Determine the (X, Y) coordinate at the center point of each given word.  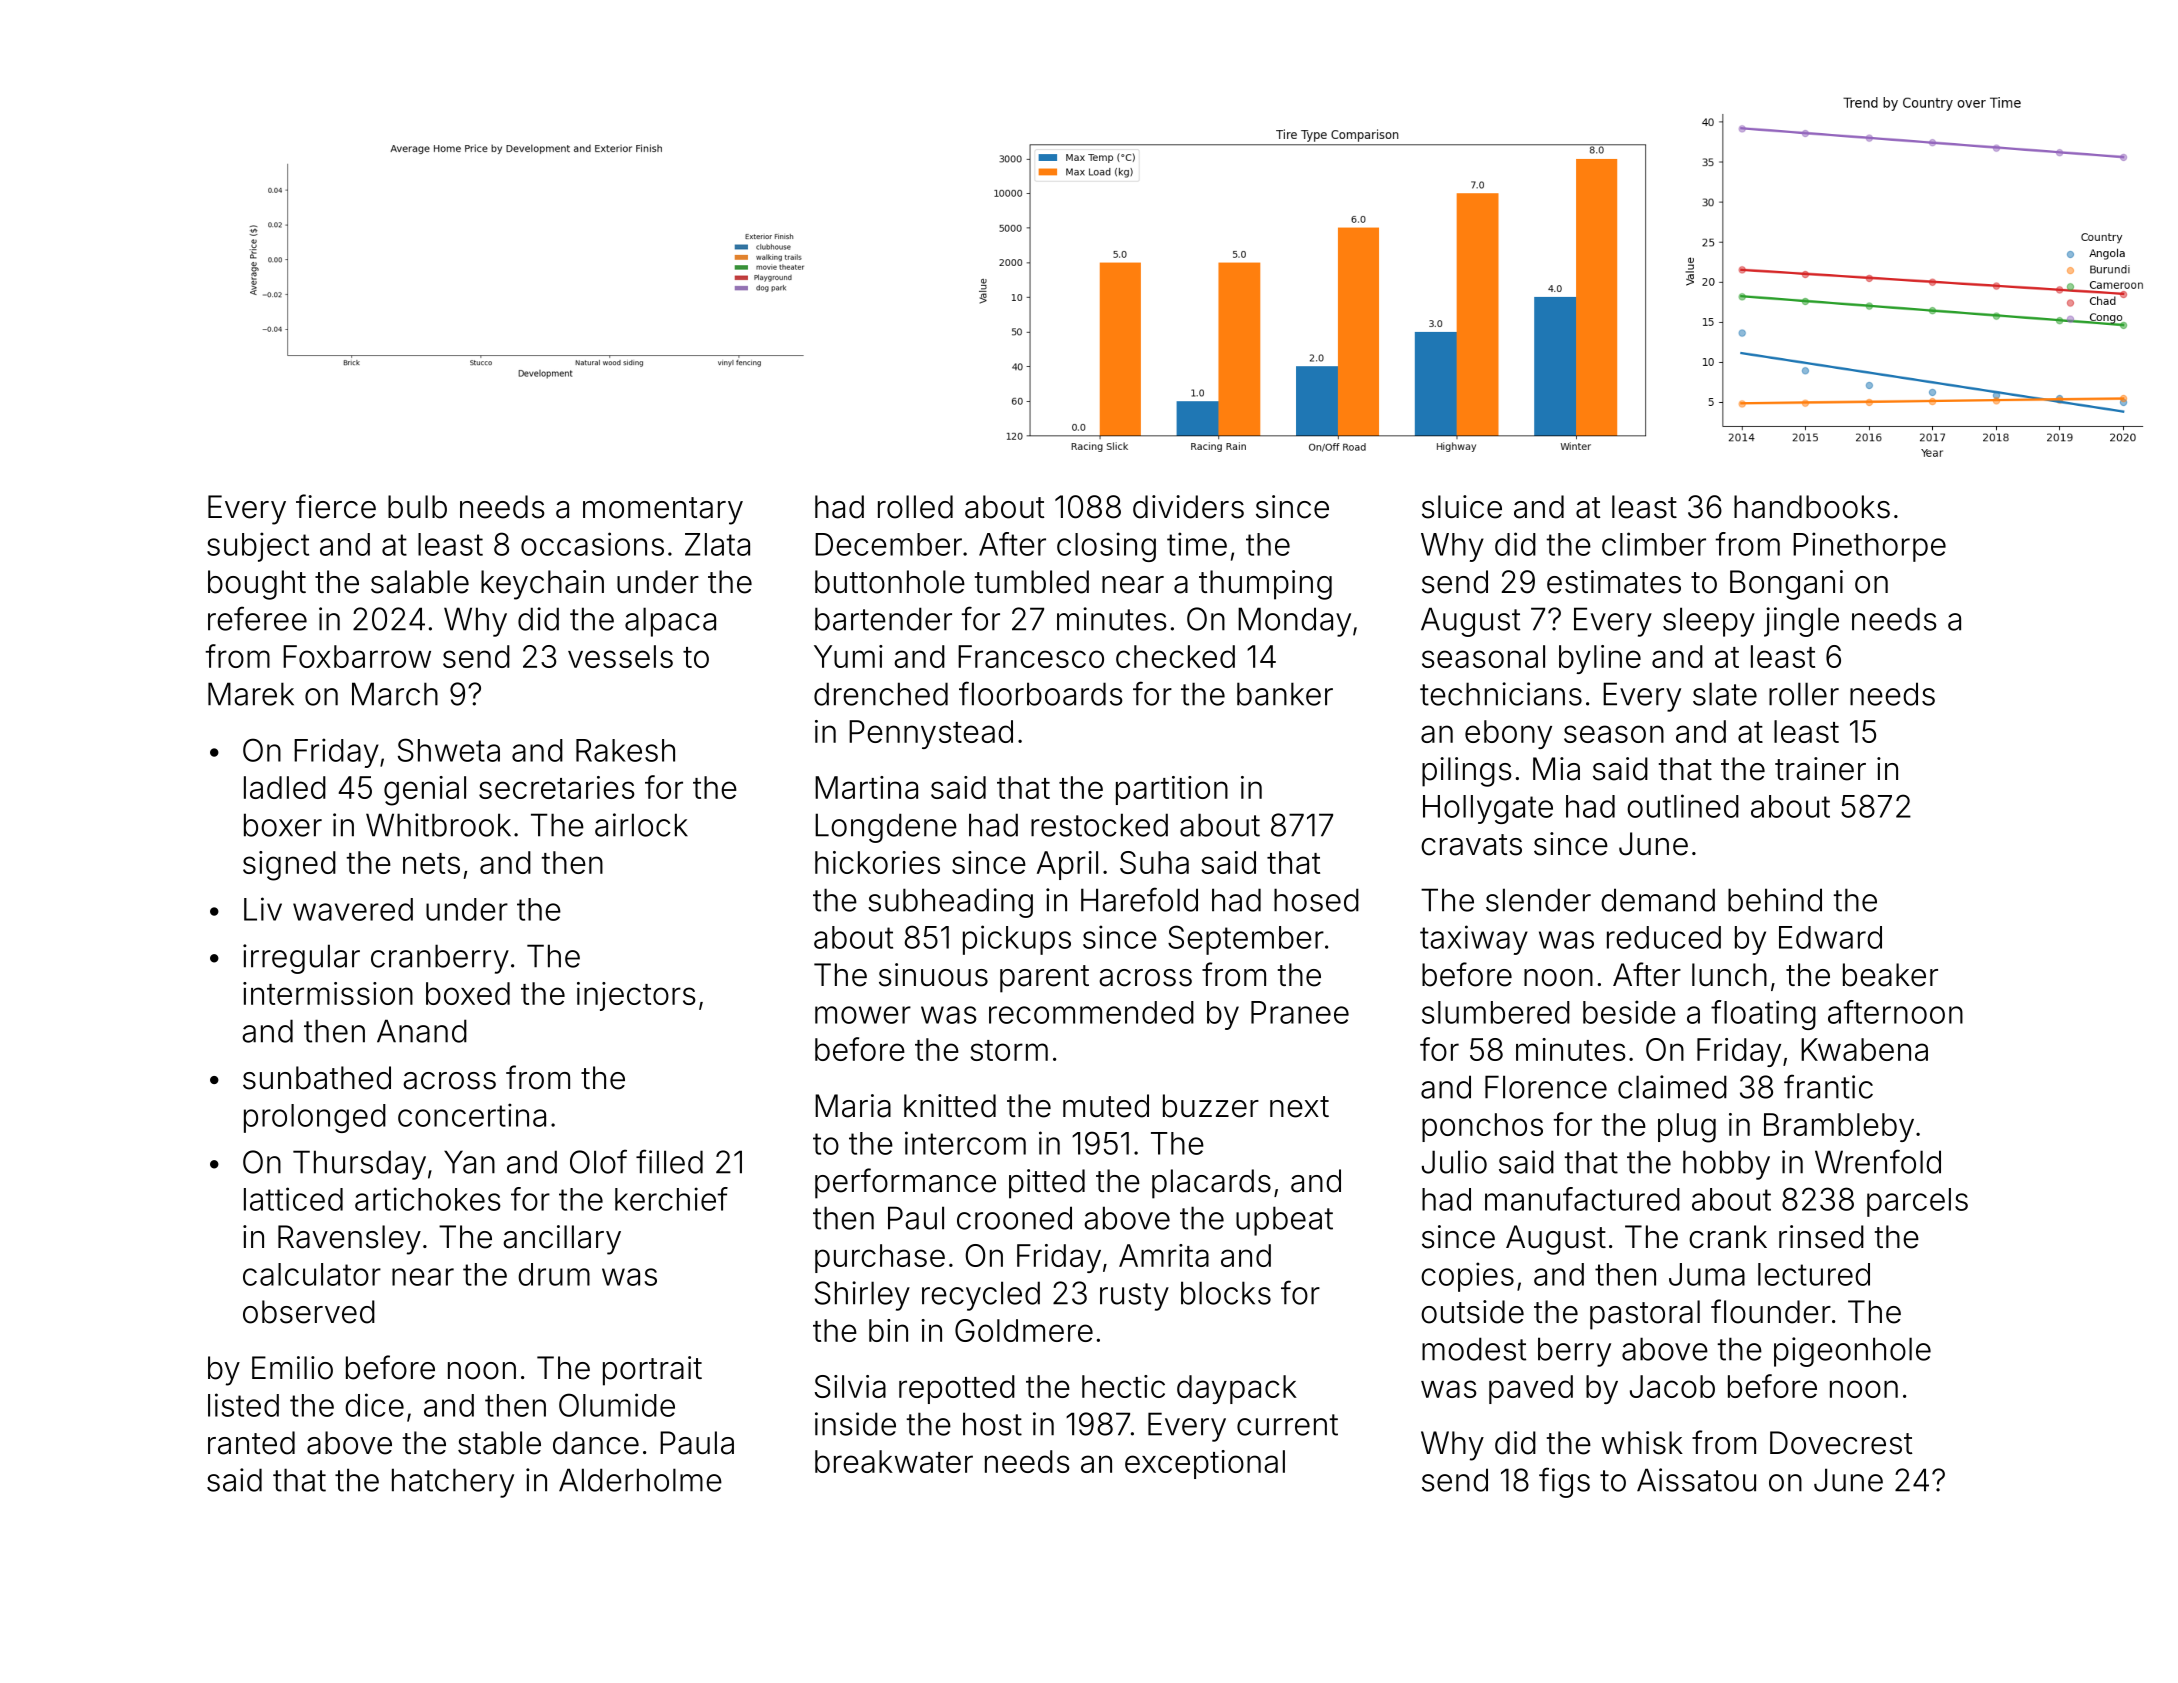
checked (1175, 656)
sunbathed (317, 1078)
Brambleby (1839, 1127)
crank (1728, 1237)
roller (1804, 694)
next (1299, 1107)
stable (499, 1443)
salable (420, 582)
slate (1725, 694)
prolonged (315, 1118)
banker (1285, 694)
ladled (285, 787)
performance (905, 1183)
